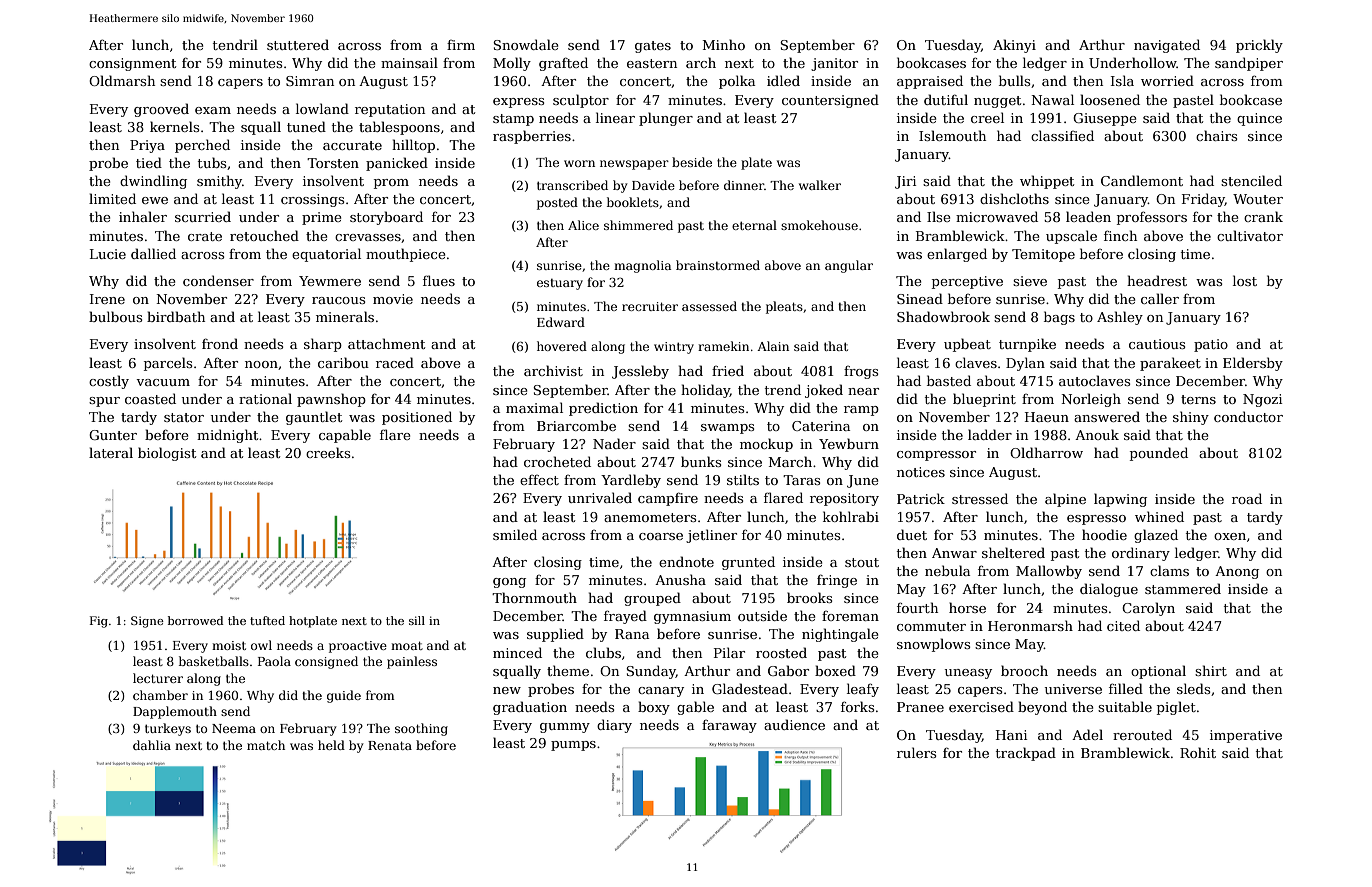 This screenshot has width=1372, height=887. Describe the element at coordinates (1156, 536) in the screenshot. I see `glazed` at that location.
